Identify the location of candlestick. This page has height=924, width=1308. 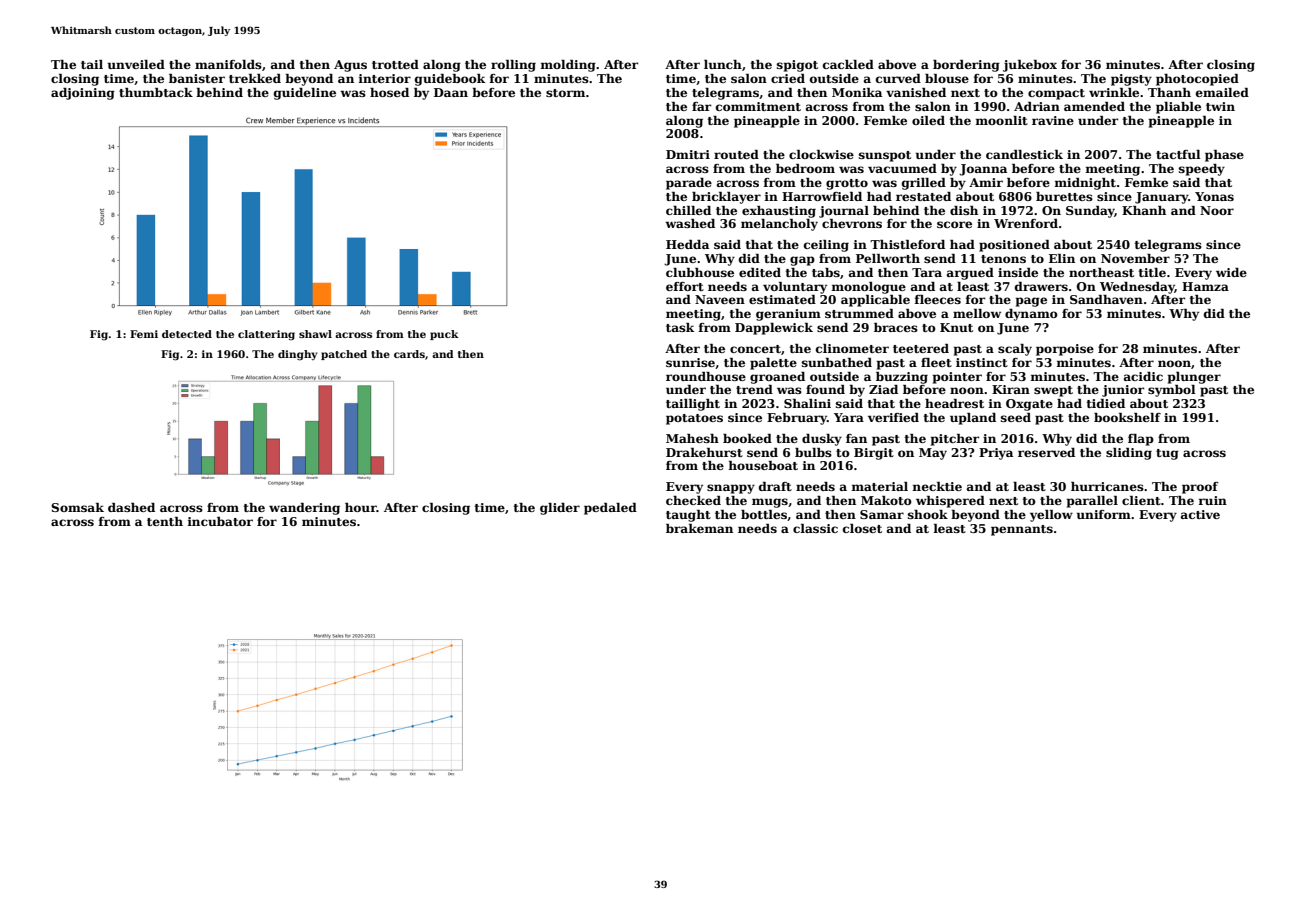
(1024, 154).
